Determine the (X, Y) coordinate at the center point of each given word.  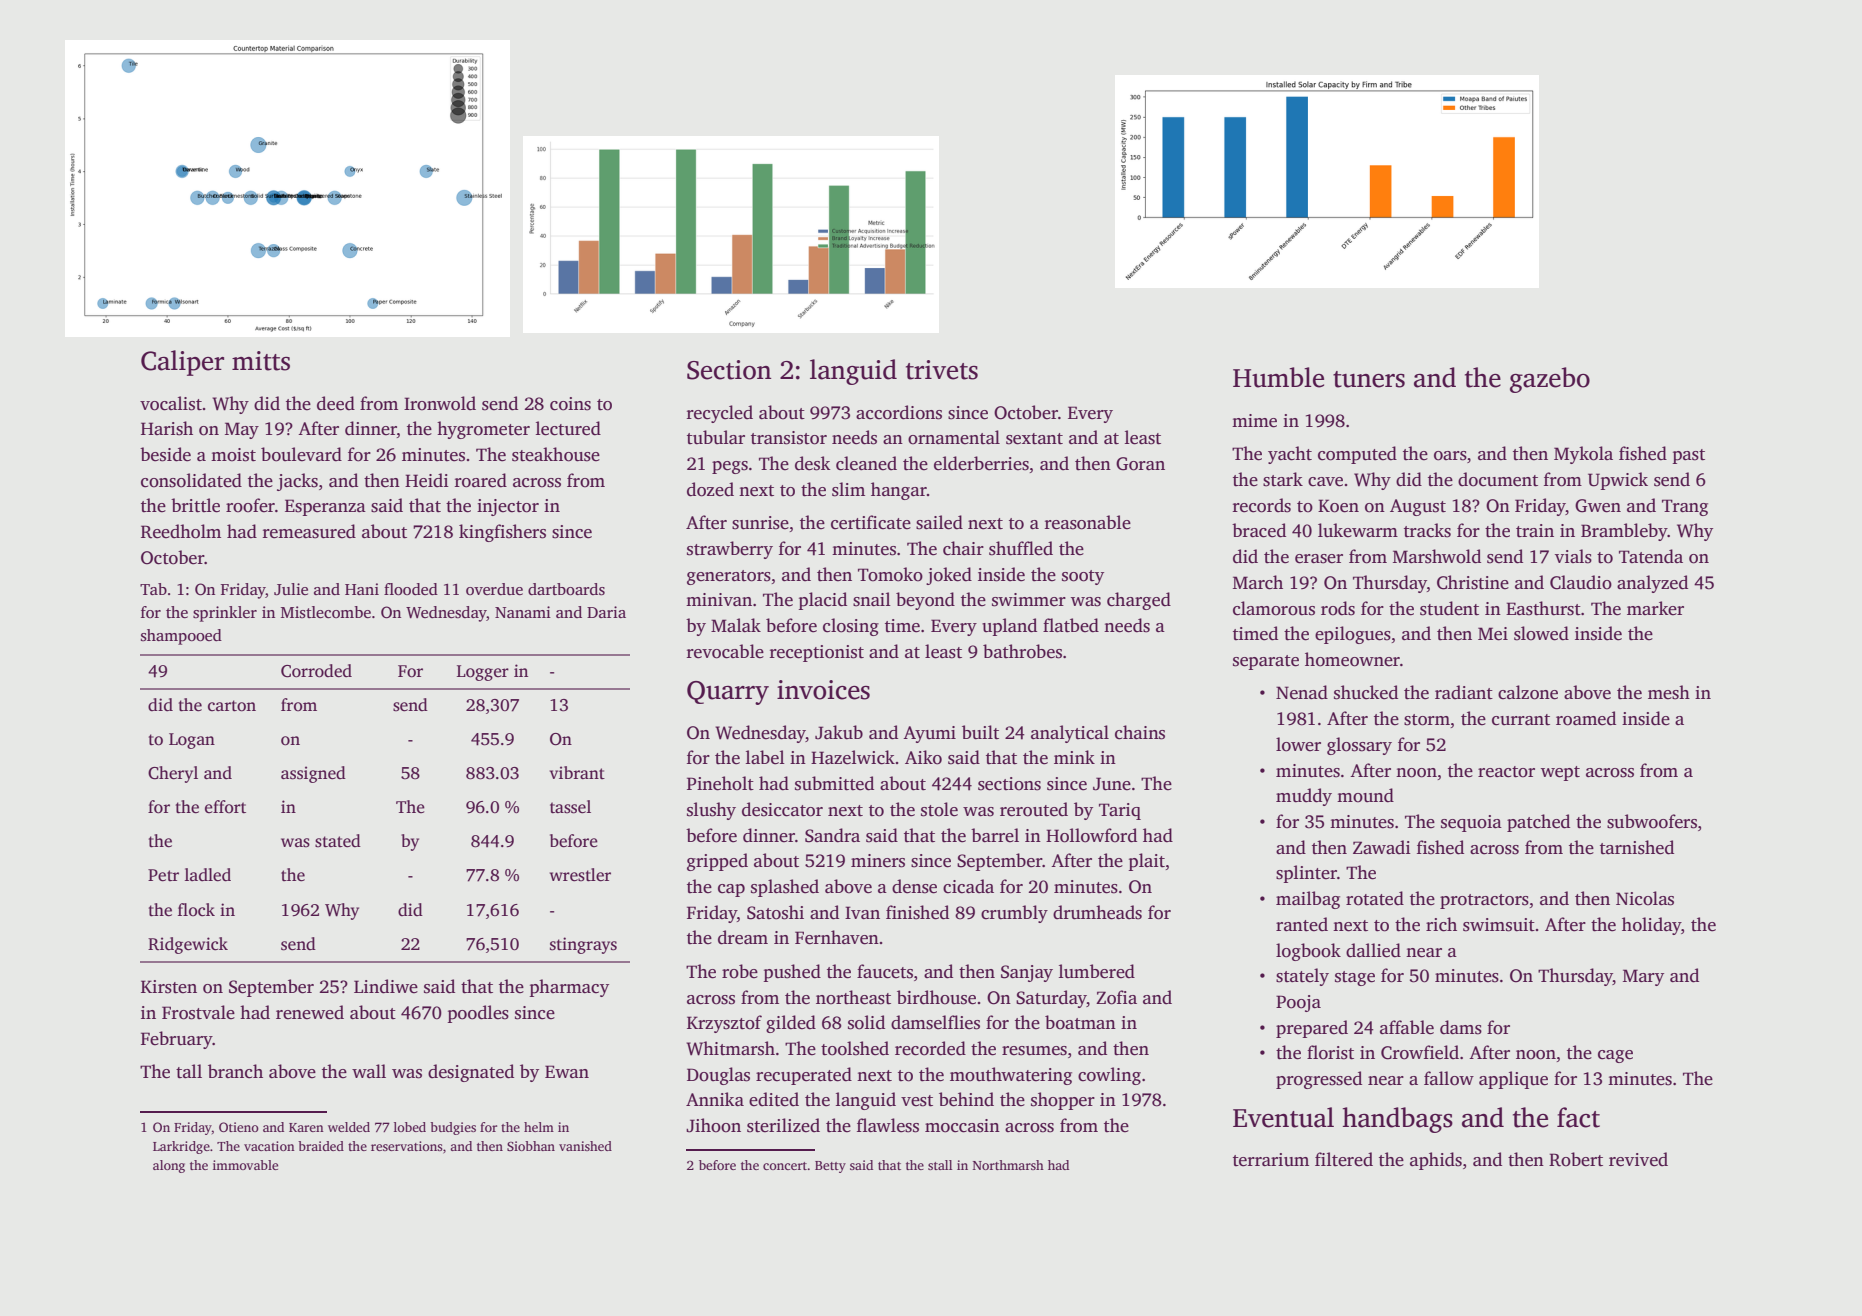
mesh (1669, 692)
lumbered (1097, 971)
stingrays (583, 945)
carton (232, 706)
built (980, 732)
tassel (570, 807)
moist (233, 455)
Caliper (182, 363)
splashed (785, 888)
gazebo (1550, 380)
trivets (942, 370)
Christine (1473, 582)
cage (1615, 1056)
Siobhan (531, 1146)
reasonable (1088, 522)
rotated (1375, 898)
